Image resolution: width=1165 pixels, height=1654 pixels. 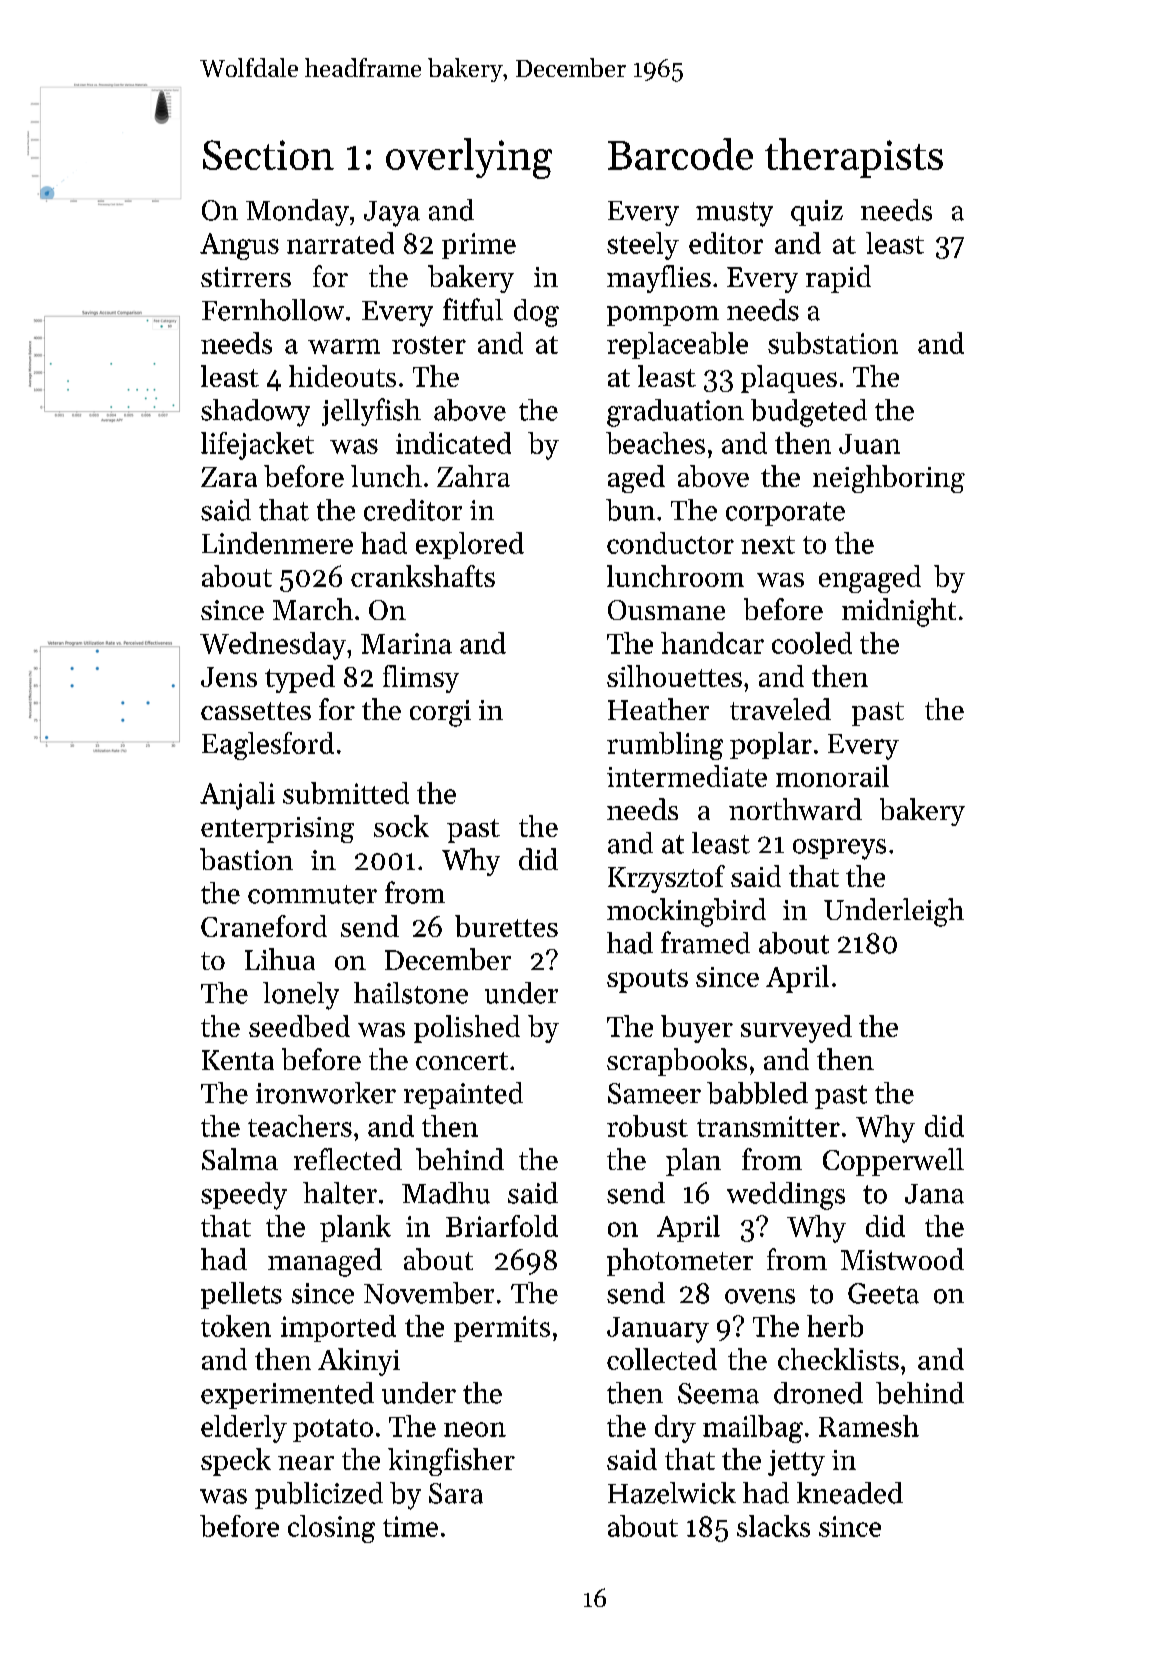 I want to click on Sara, so click(x=456, y=1493).
